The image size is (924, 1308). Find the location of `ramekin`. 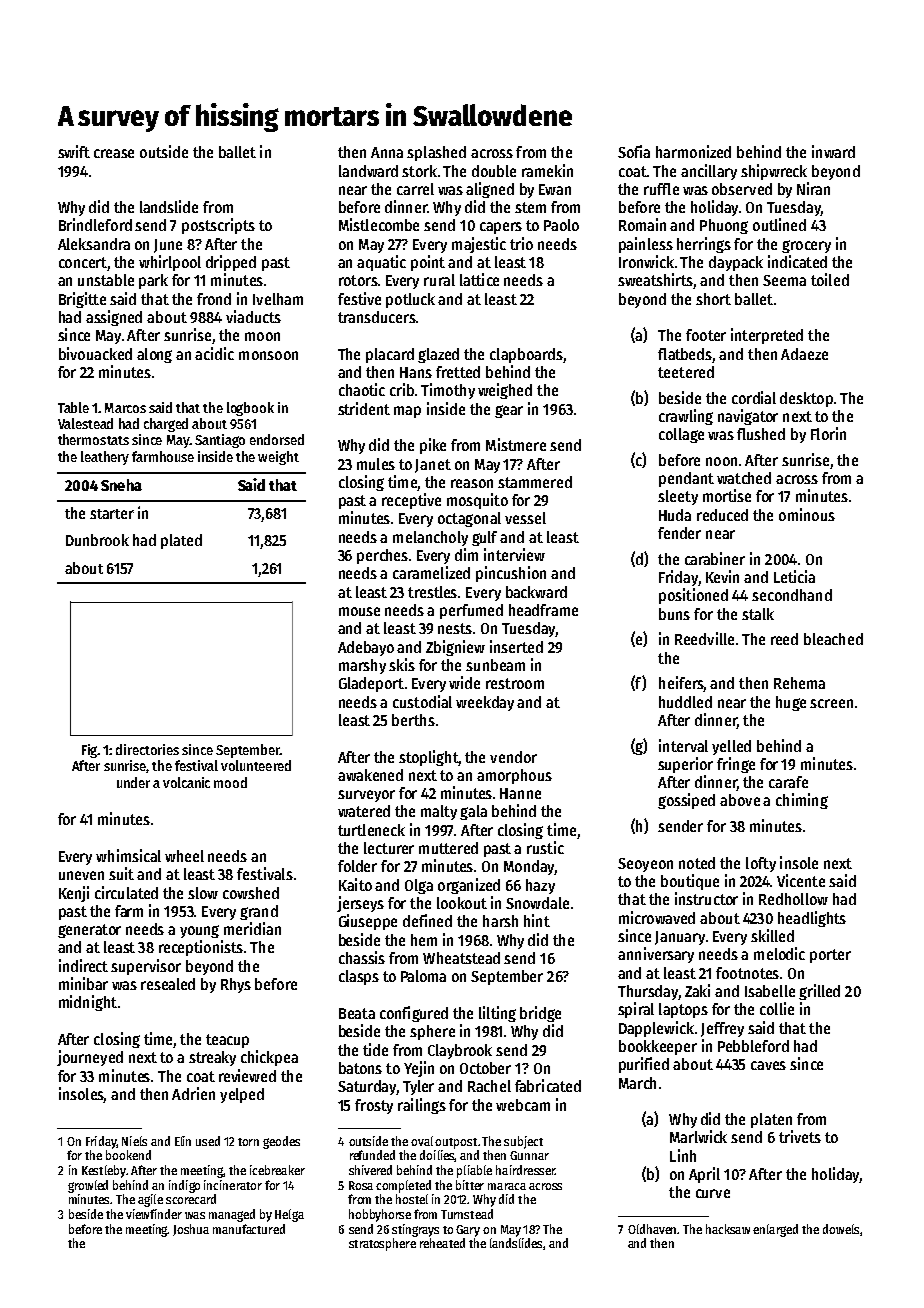

ramekin is located at coordinates (547, 170).
